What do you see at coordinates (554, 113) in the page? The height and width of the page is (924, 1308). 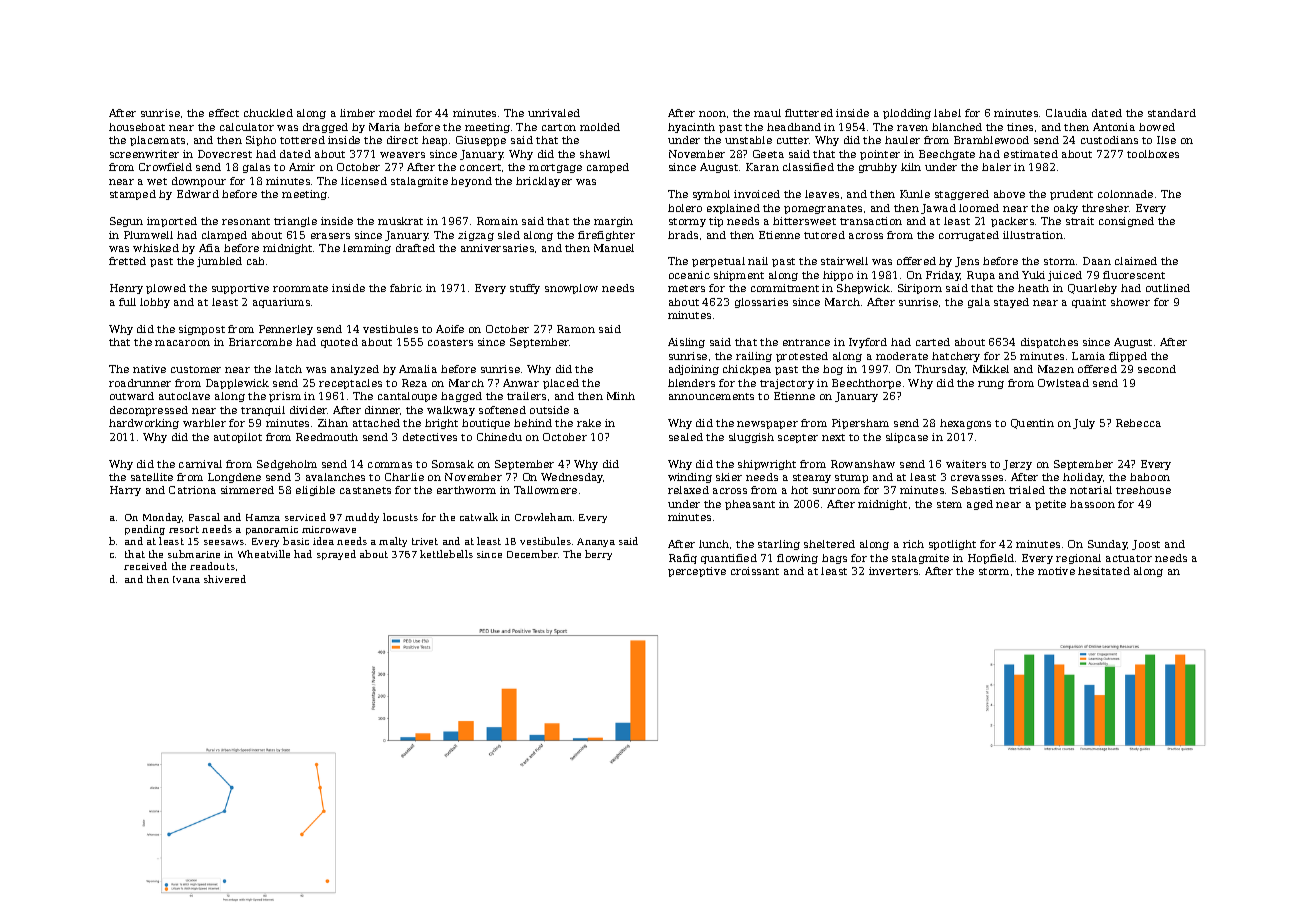 I see `unrivaled` at bounding box center [554, 113].
